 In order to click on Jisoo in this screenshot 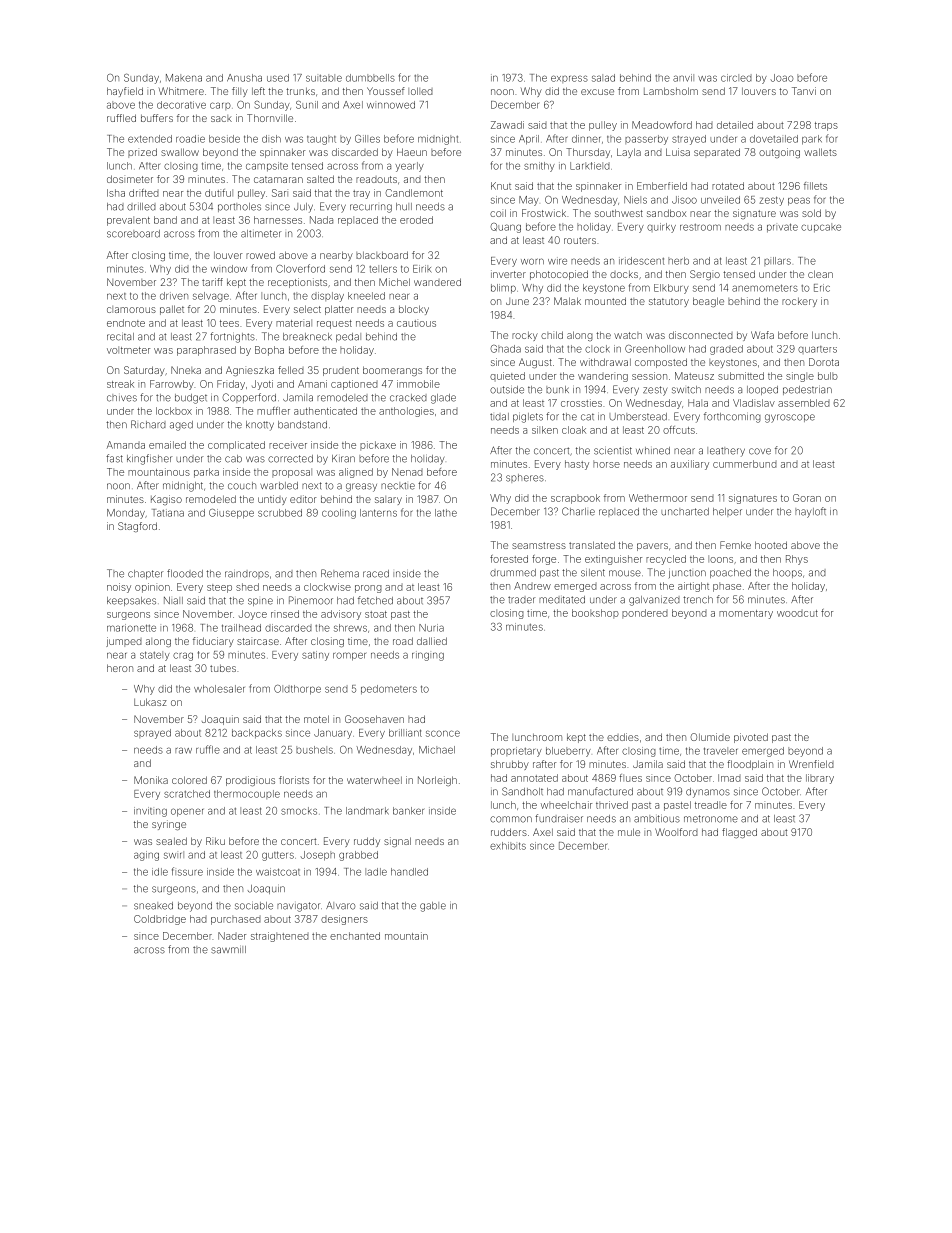, I will do `click(684, 200)`.
